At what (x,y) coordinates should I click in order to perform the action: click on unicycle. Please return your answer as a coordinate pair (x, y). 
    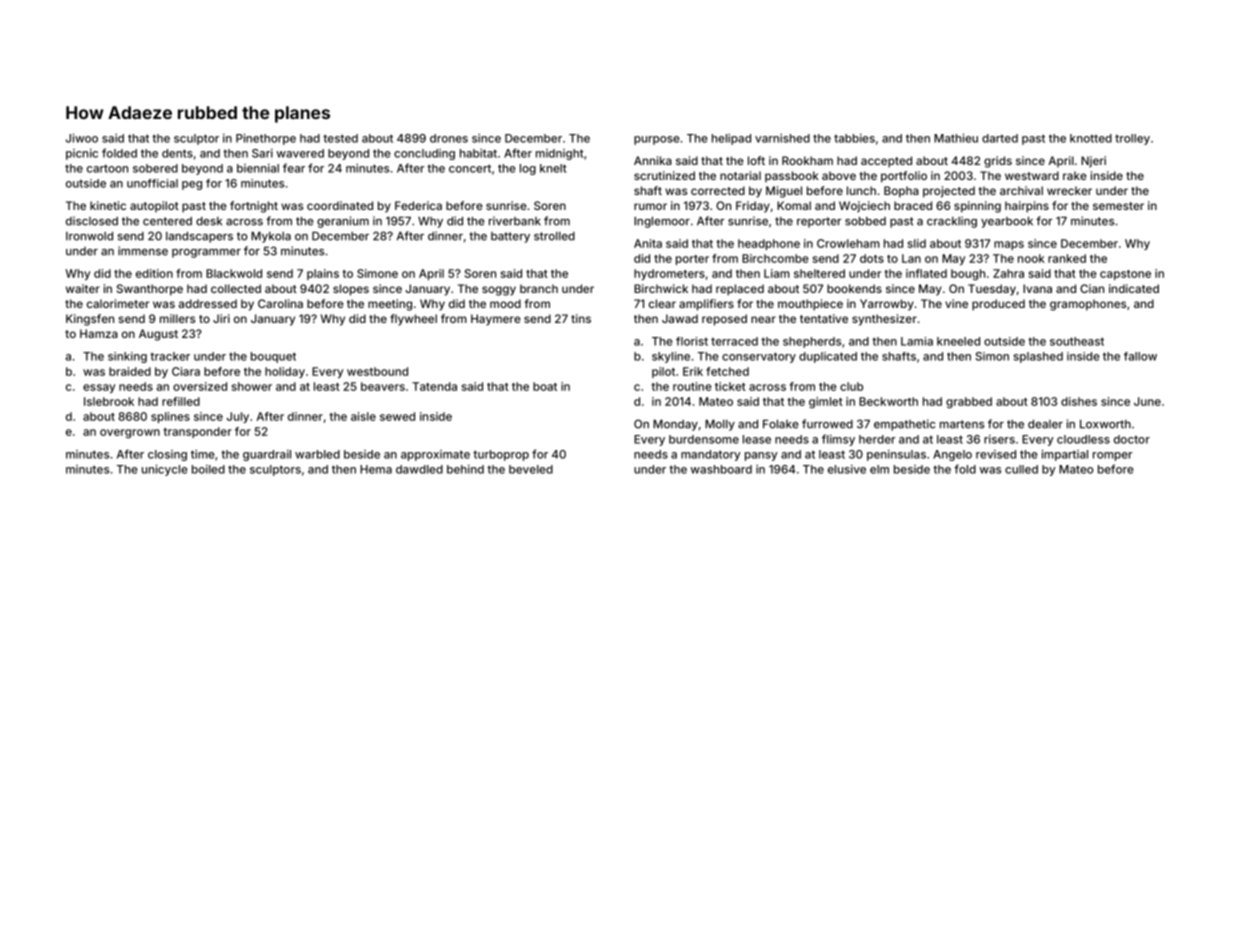
    Looking at the image, I should click on (165, 470).
